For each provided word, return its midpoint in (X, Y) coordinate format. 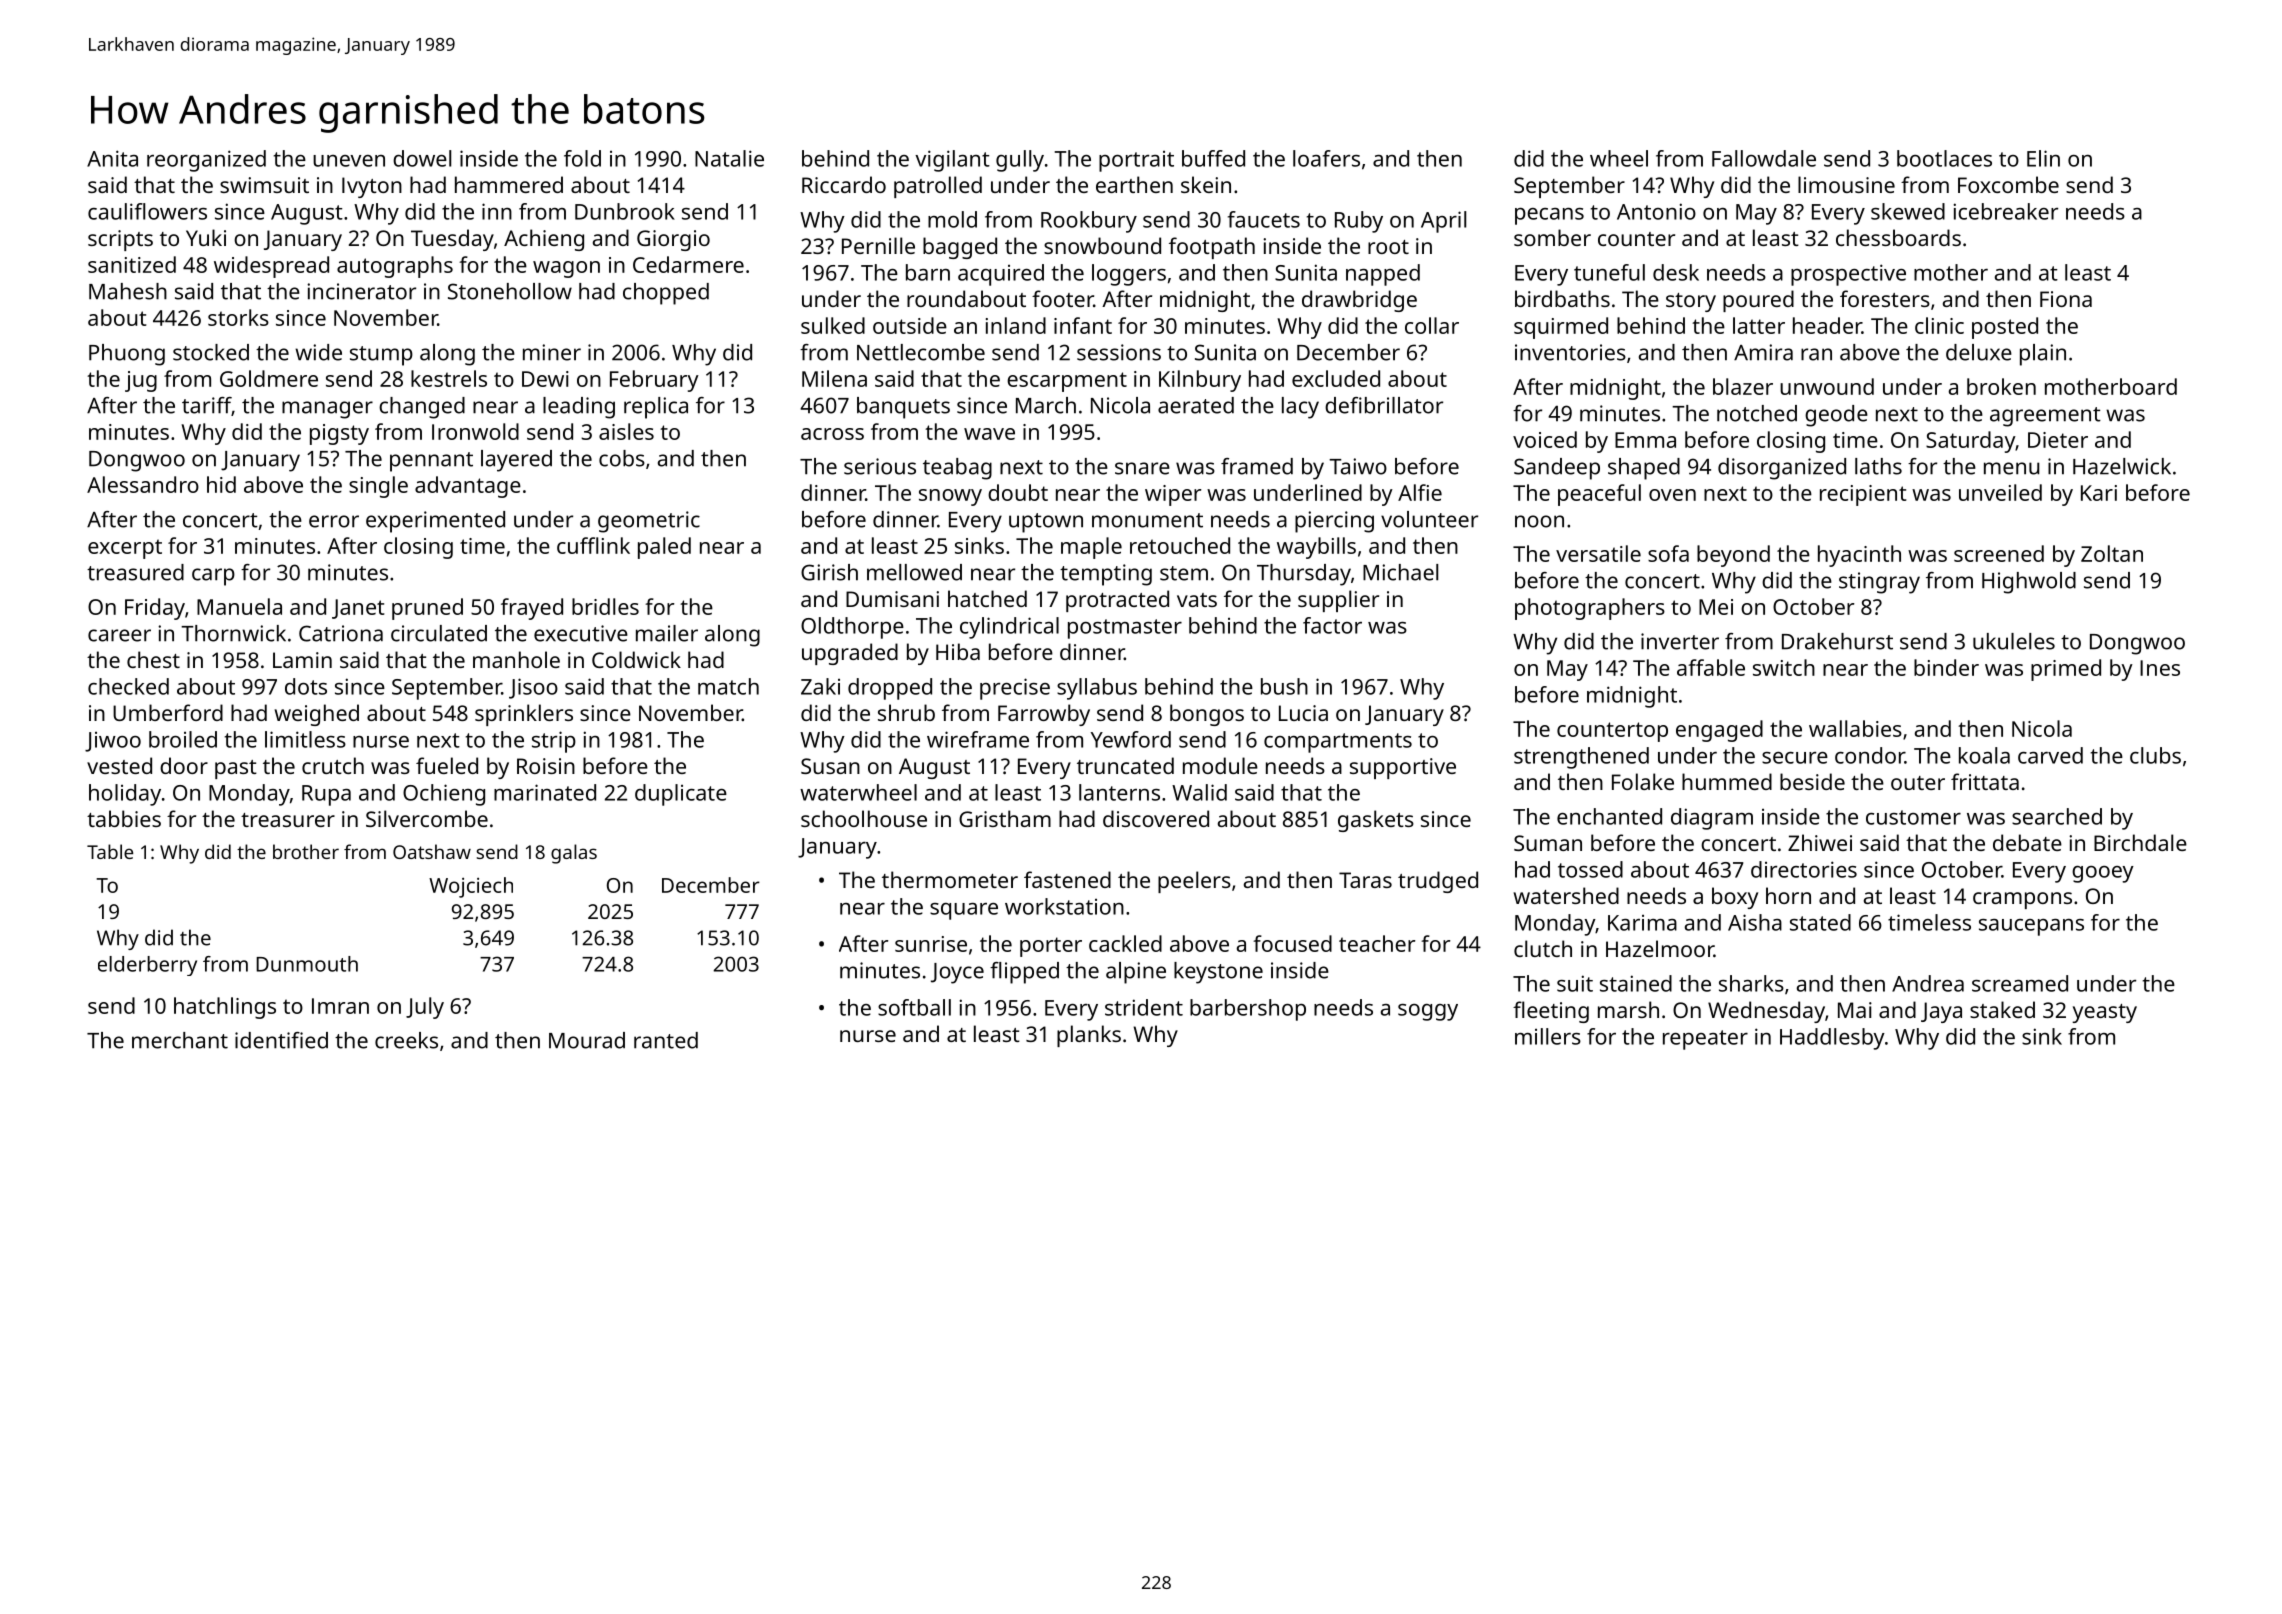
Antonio (1656, 211)
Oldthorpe (852, 628)
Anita (112, 158)
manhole (516, 659)
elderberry (147, 966)
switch (1784, 667)
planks (1089, 1036)
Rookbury (1089, 222)
